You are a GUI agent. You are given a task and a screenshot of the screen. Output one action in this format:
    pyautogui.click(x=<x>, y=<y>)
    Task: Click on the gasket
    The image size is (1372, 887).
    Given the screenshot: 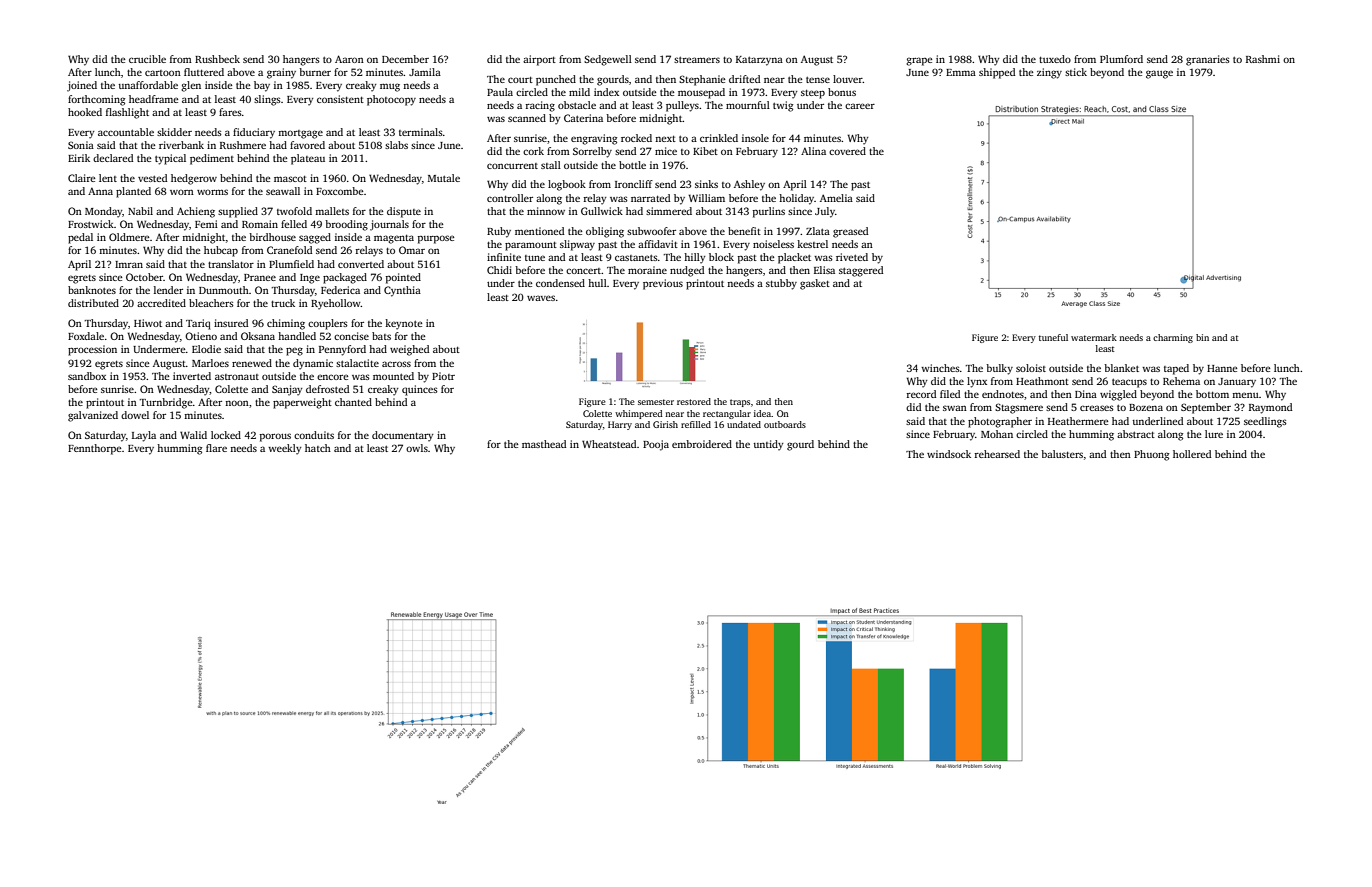 What is the action you would take?
    pyautogui.click(x=815, y=284)
